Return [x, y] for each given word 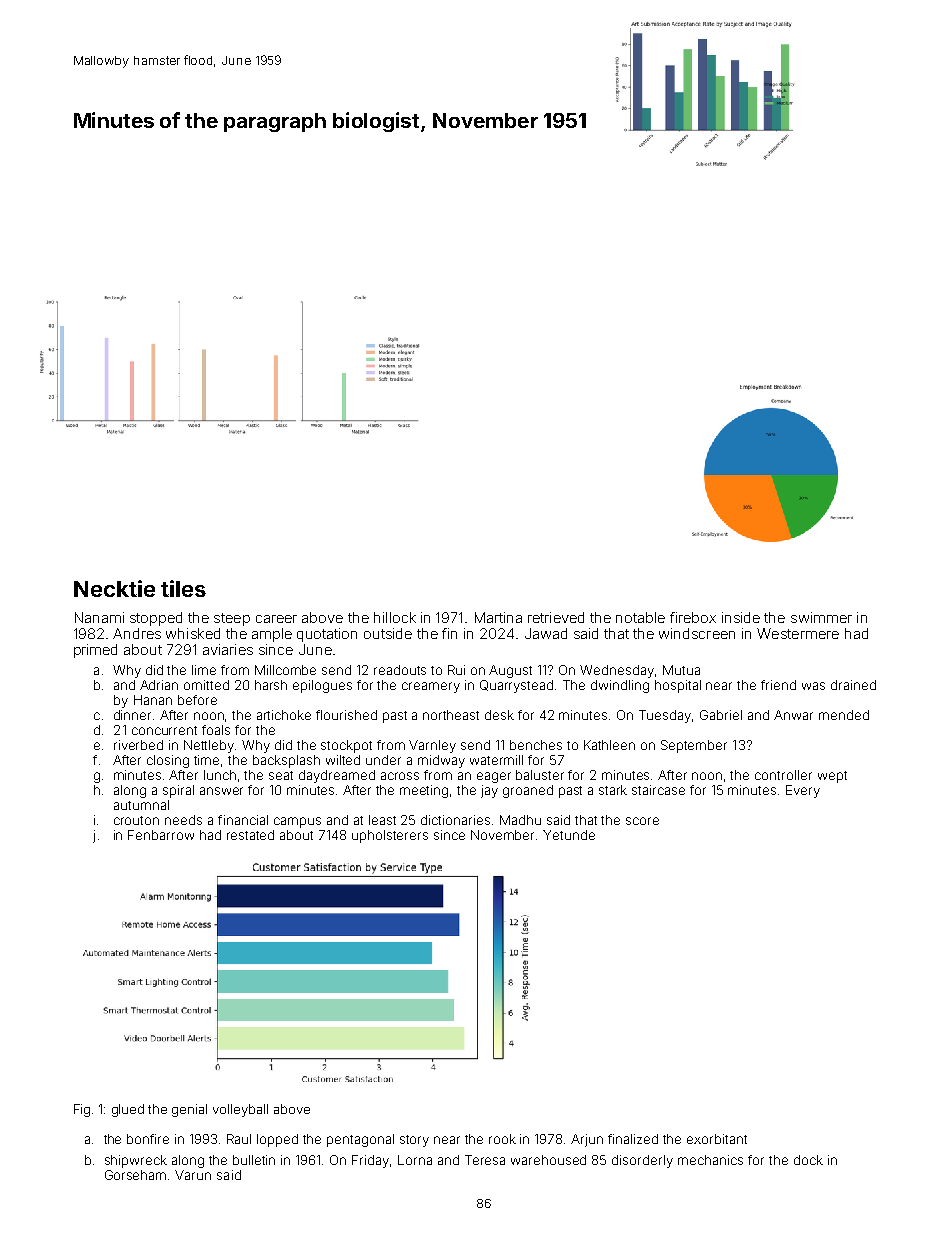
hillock [395, 617]
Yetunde [569, 835]
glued [128, 1110]
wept [832, 777]
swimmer [821, 617]
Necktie [114, 588]
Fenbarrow [161, 835]
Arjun [587, 1140]
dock [808, 1160]
